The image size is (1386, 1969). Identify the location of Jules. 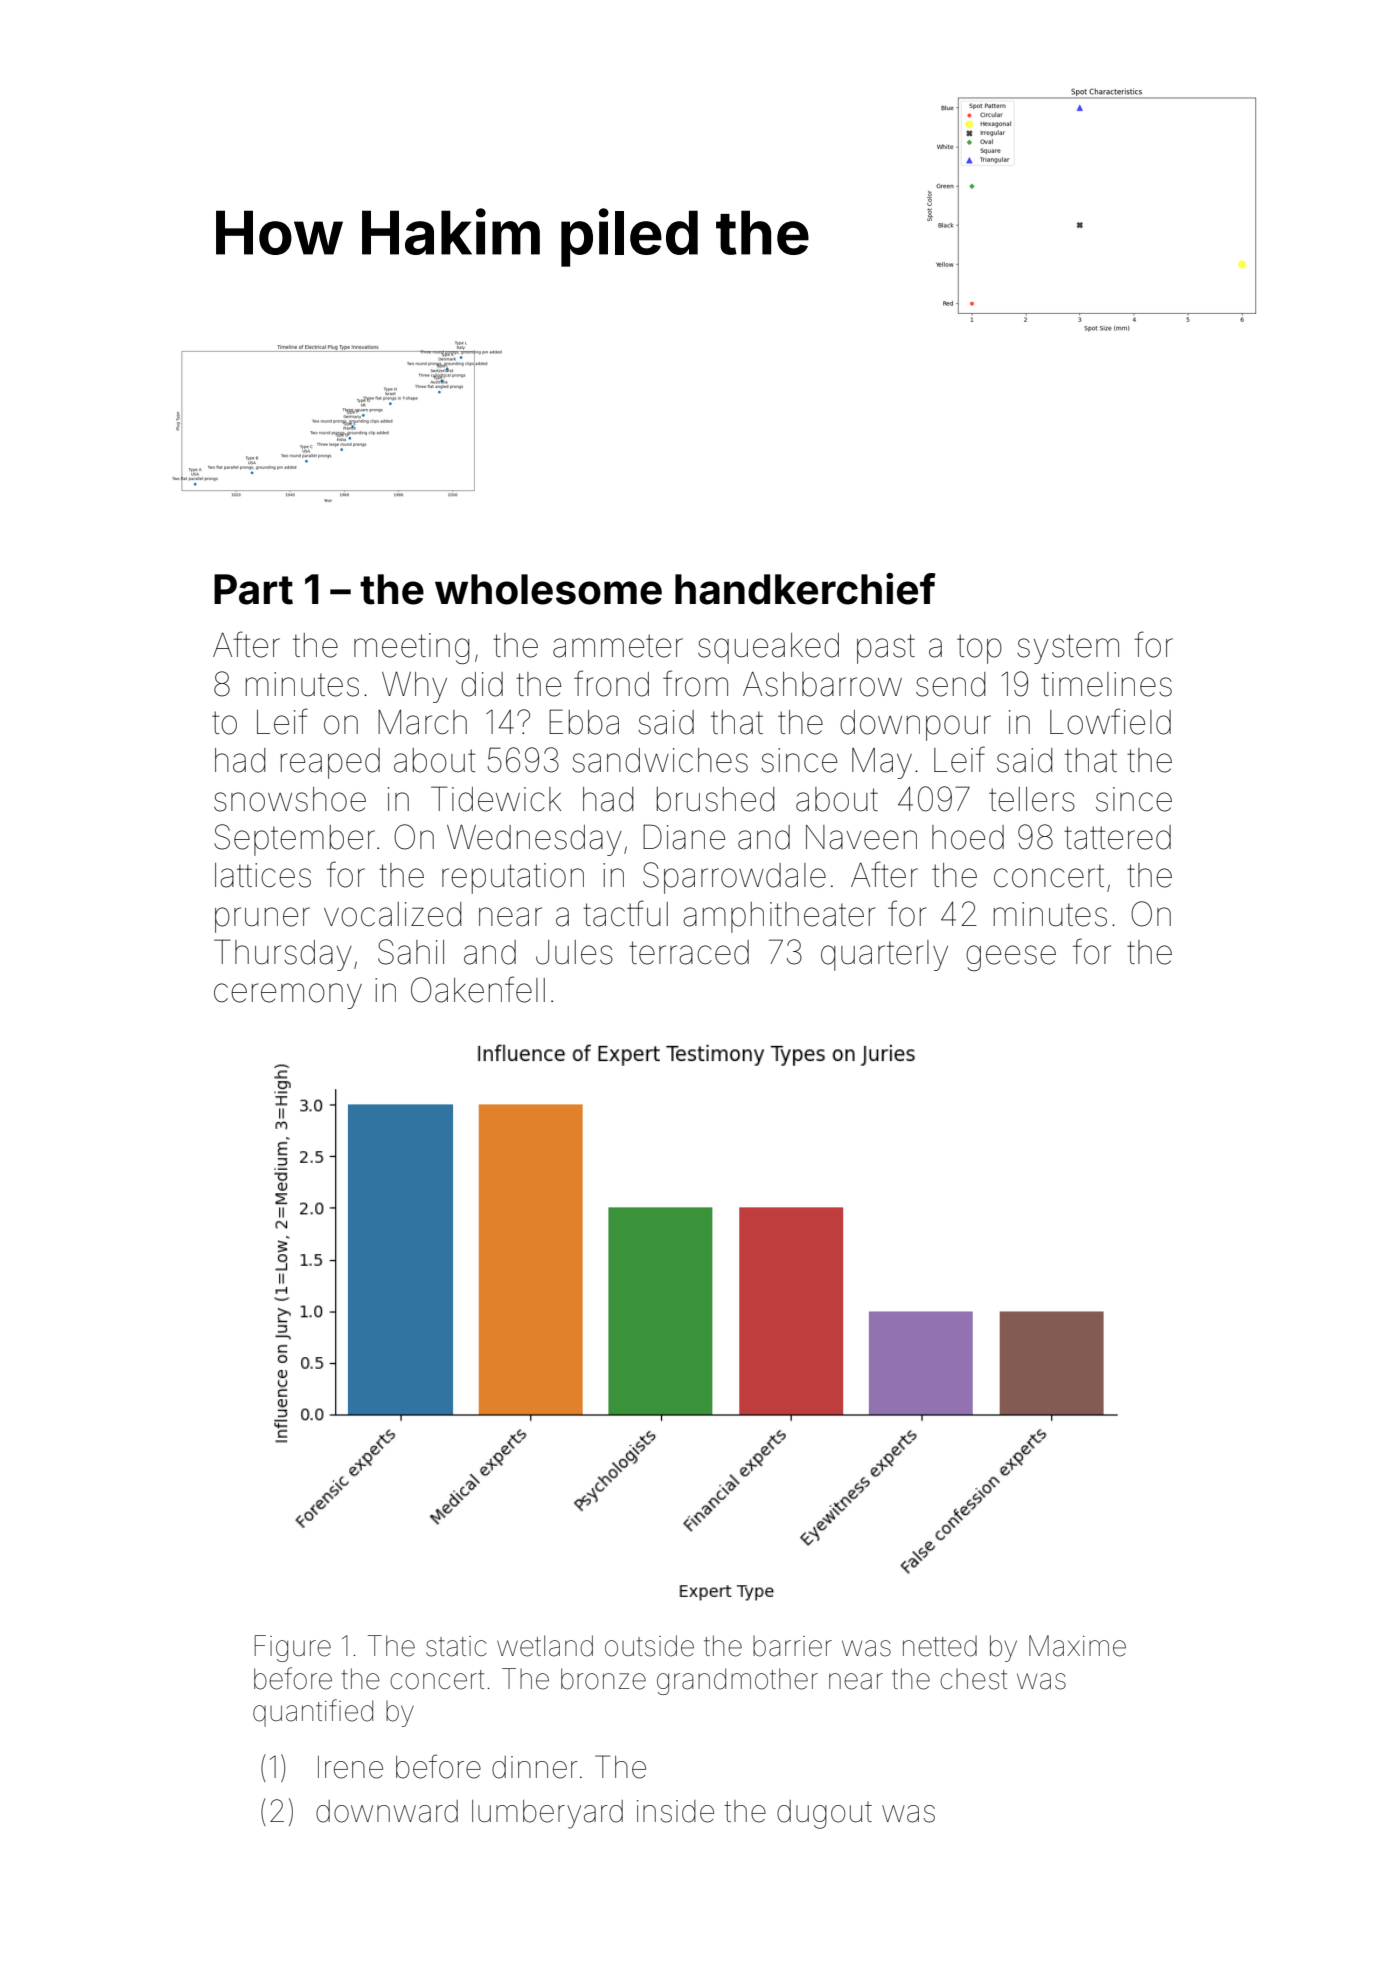
(574, 952).
